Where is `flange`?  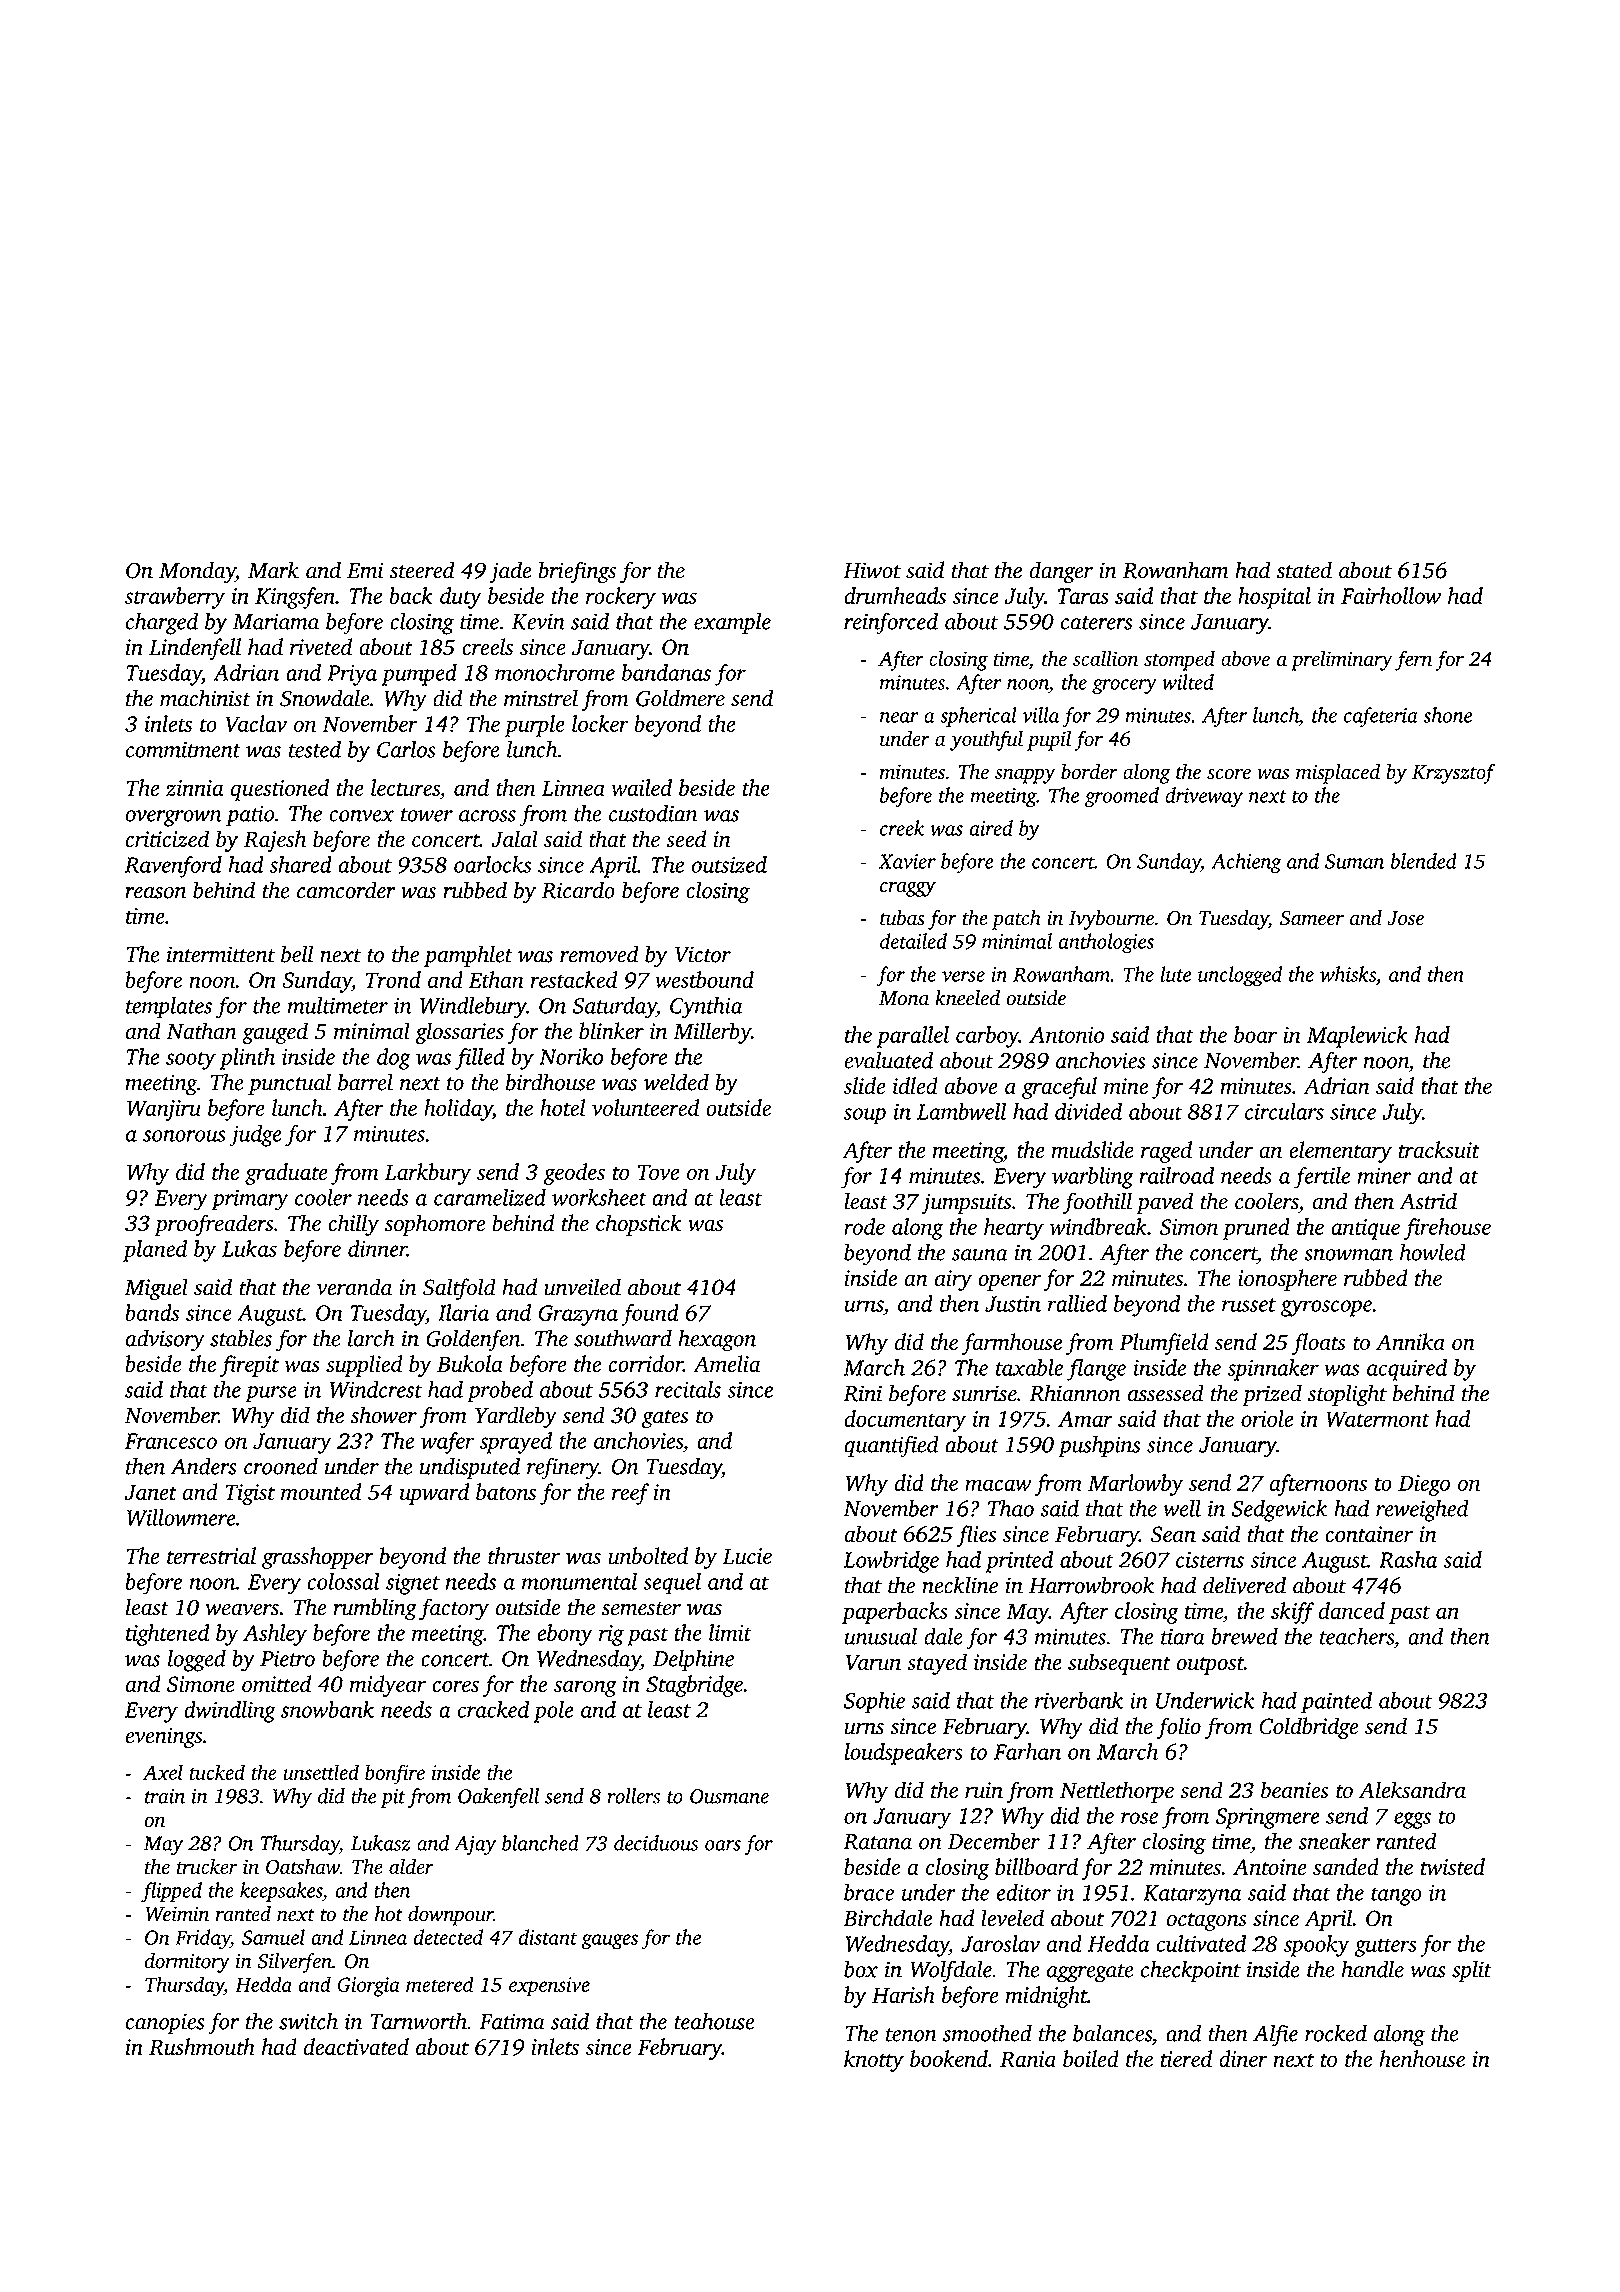
flange is located at coordinates (1096, 1370).
